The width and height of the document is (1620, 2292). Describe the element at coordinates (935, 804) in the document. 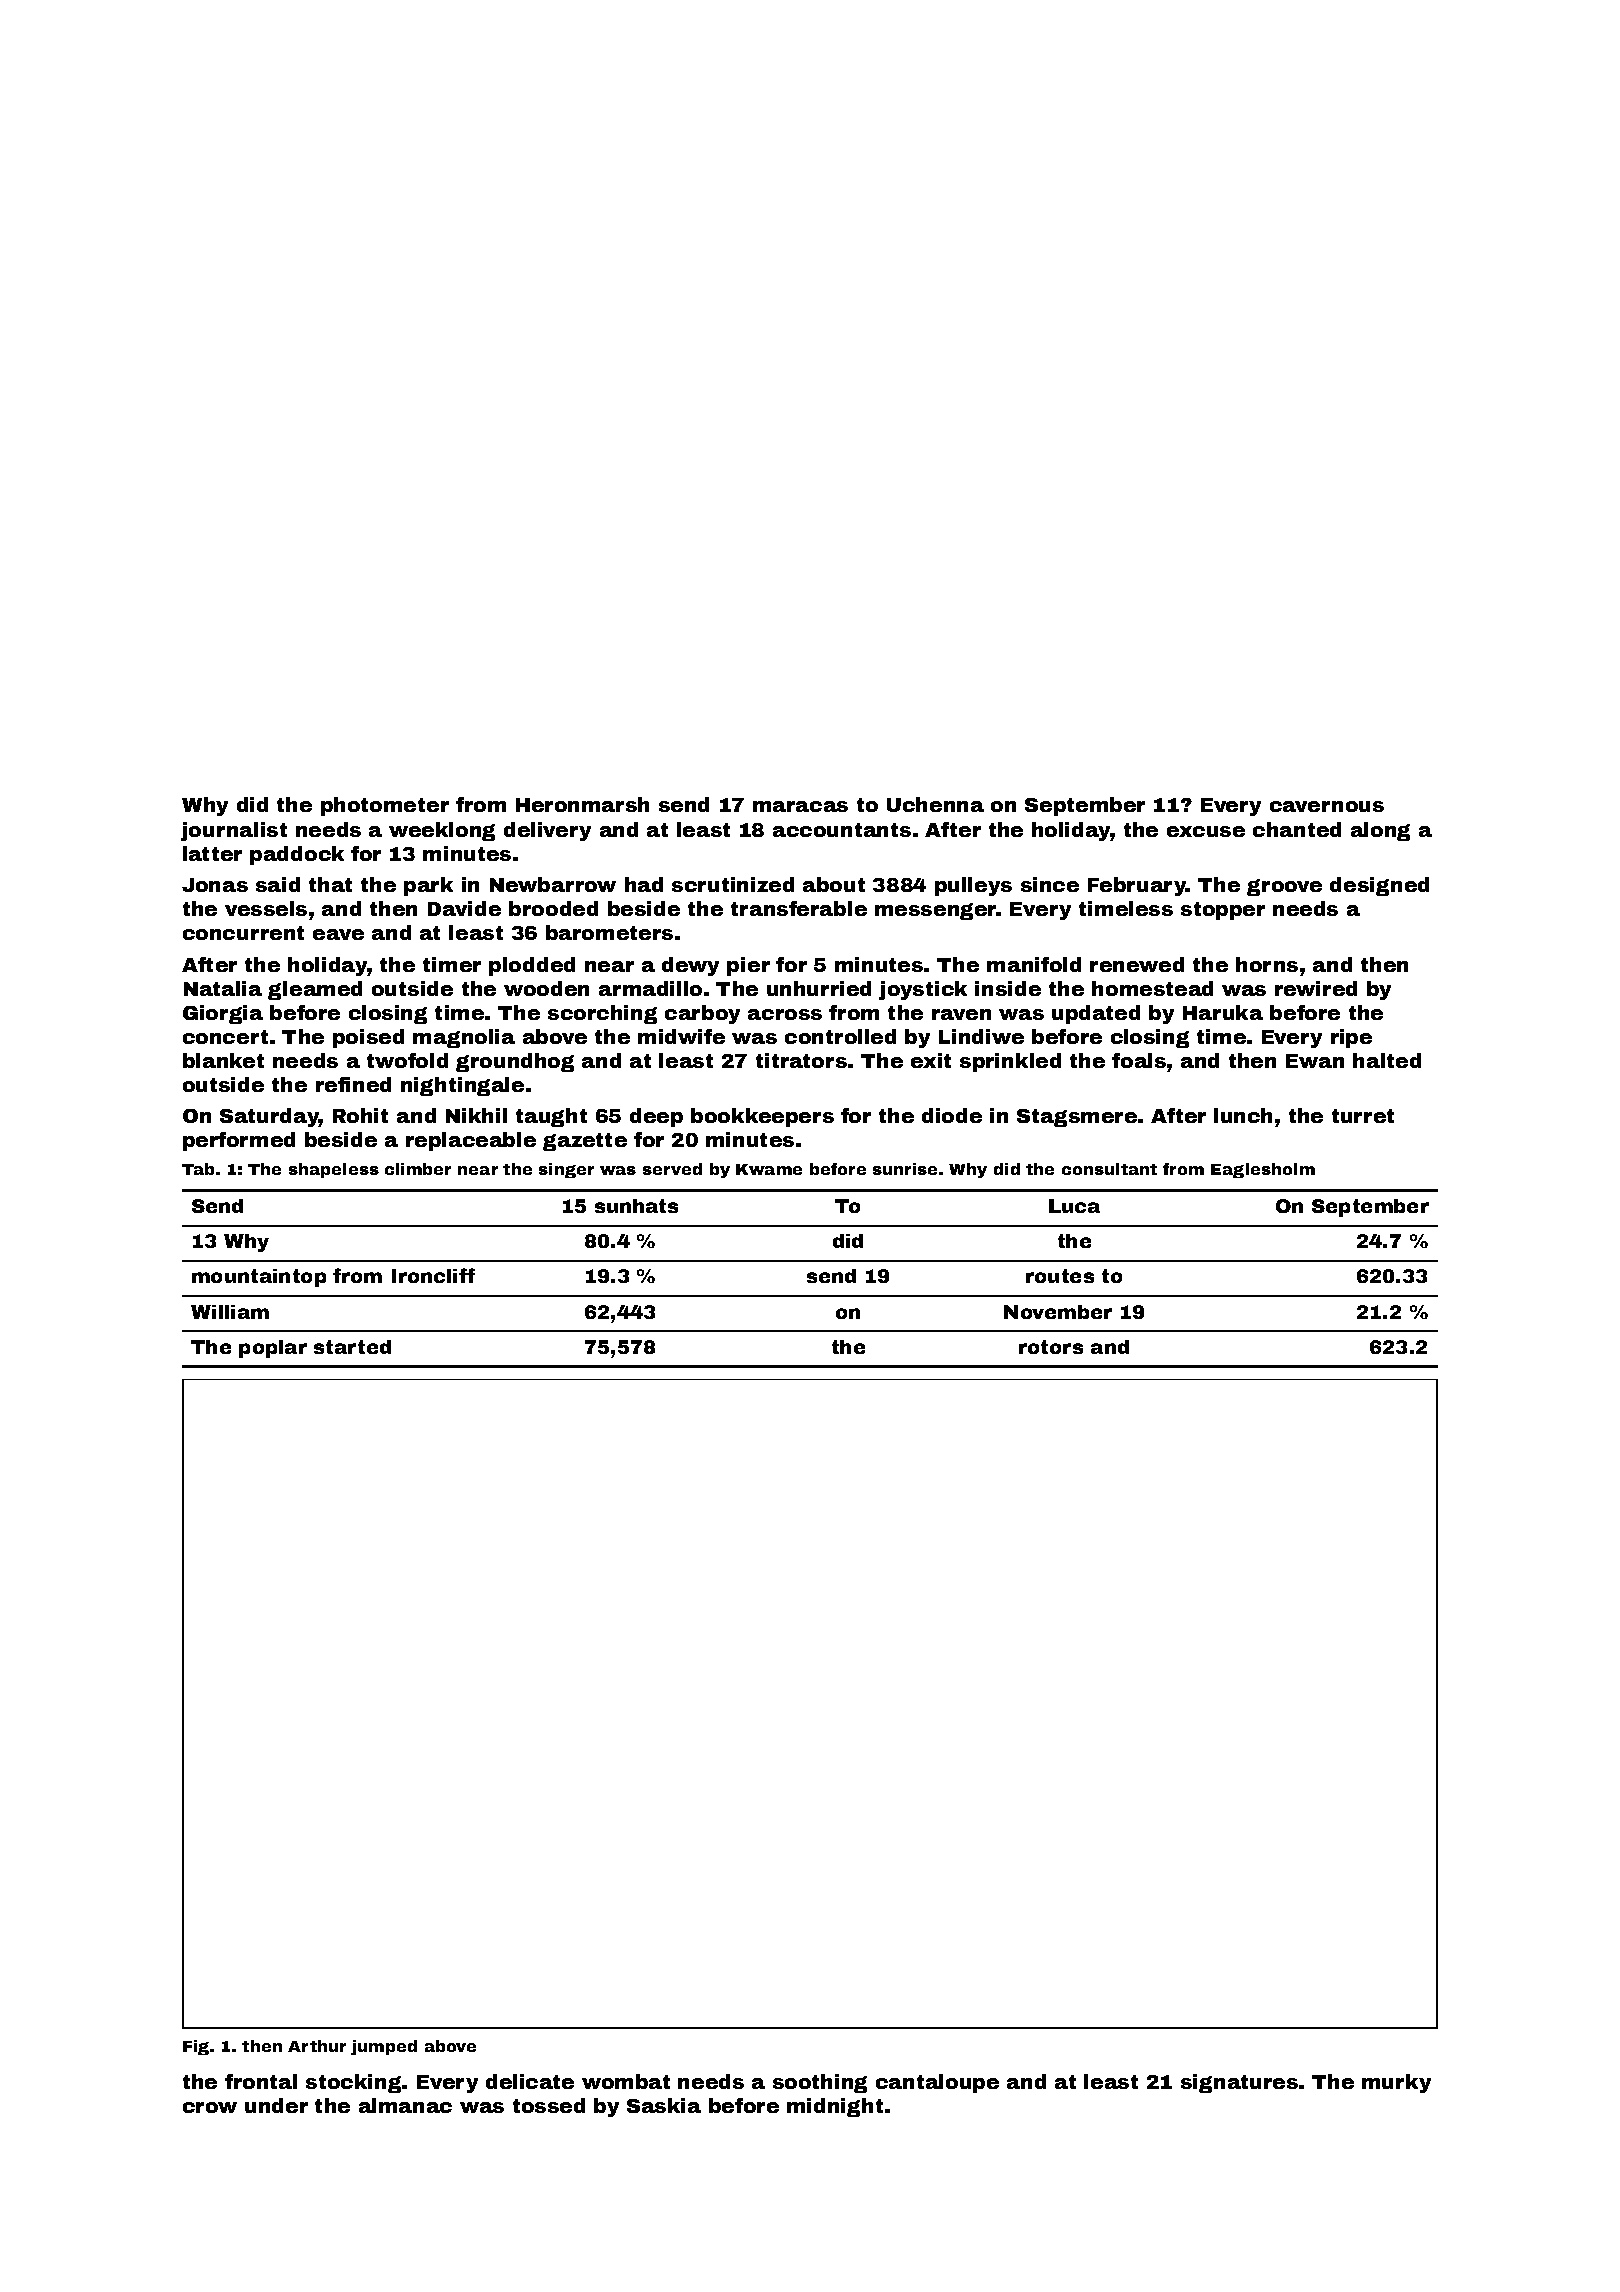

I see `Uchenna` at that location.
